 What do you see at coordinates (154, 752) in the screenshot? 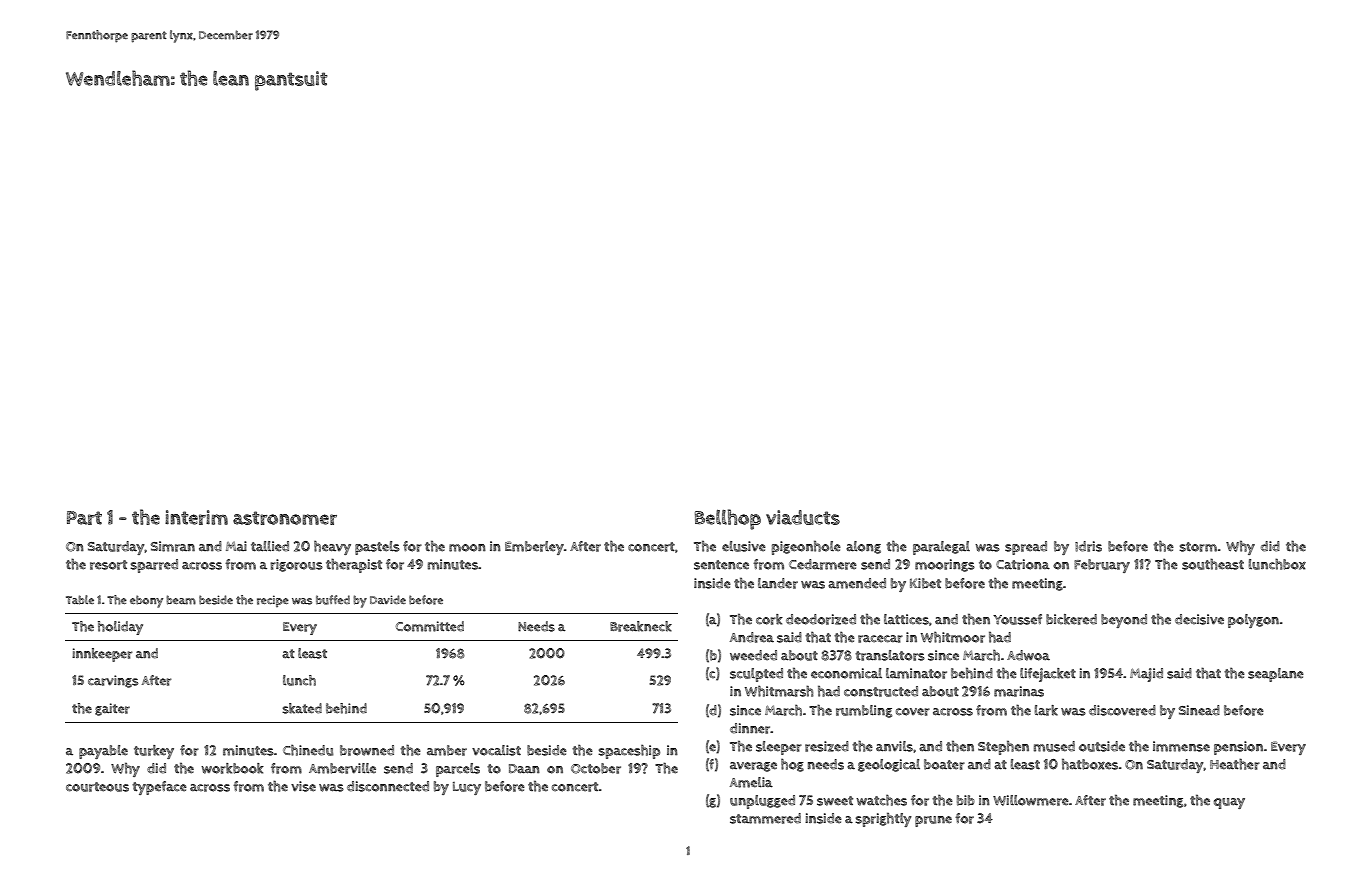
I see `turkey` at bounding box center [154, 752].
